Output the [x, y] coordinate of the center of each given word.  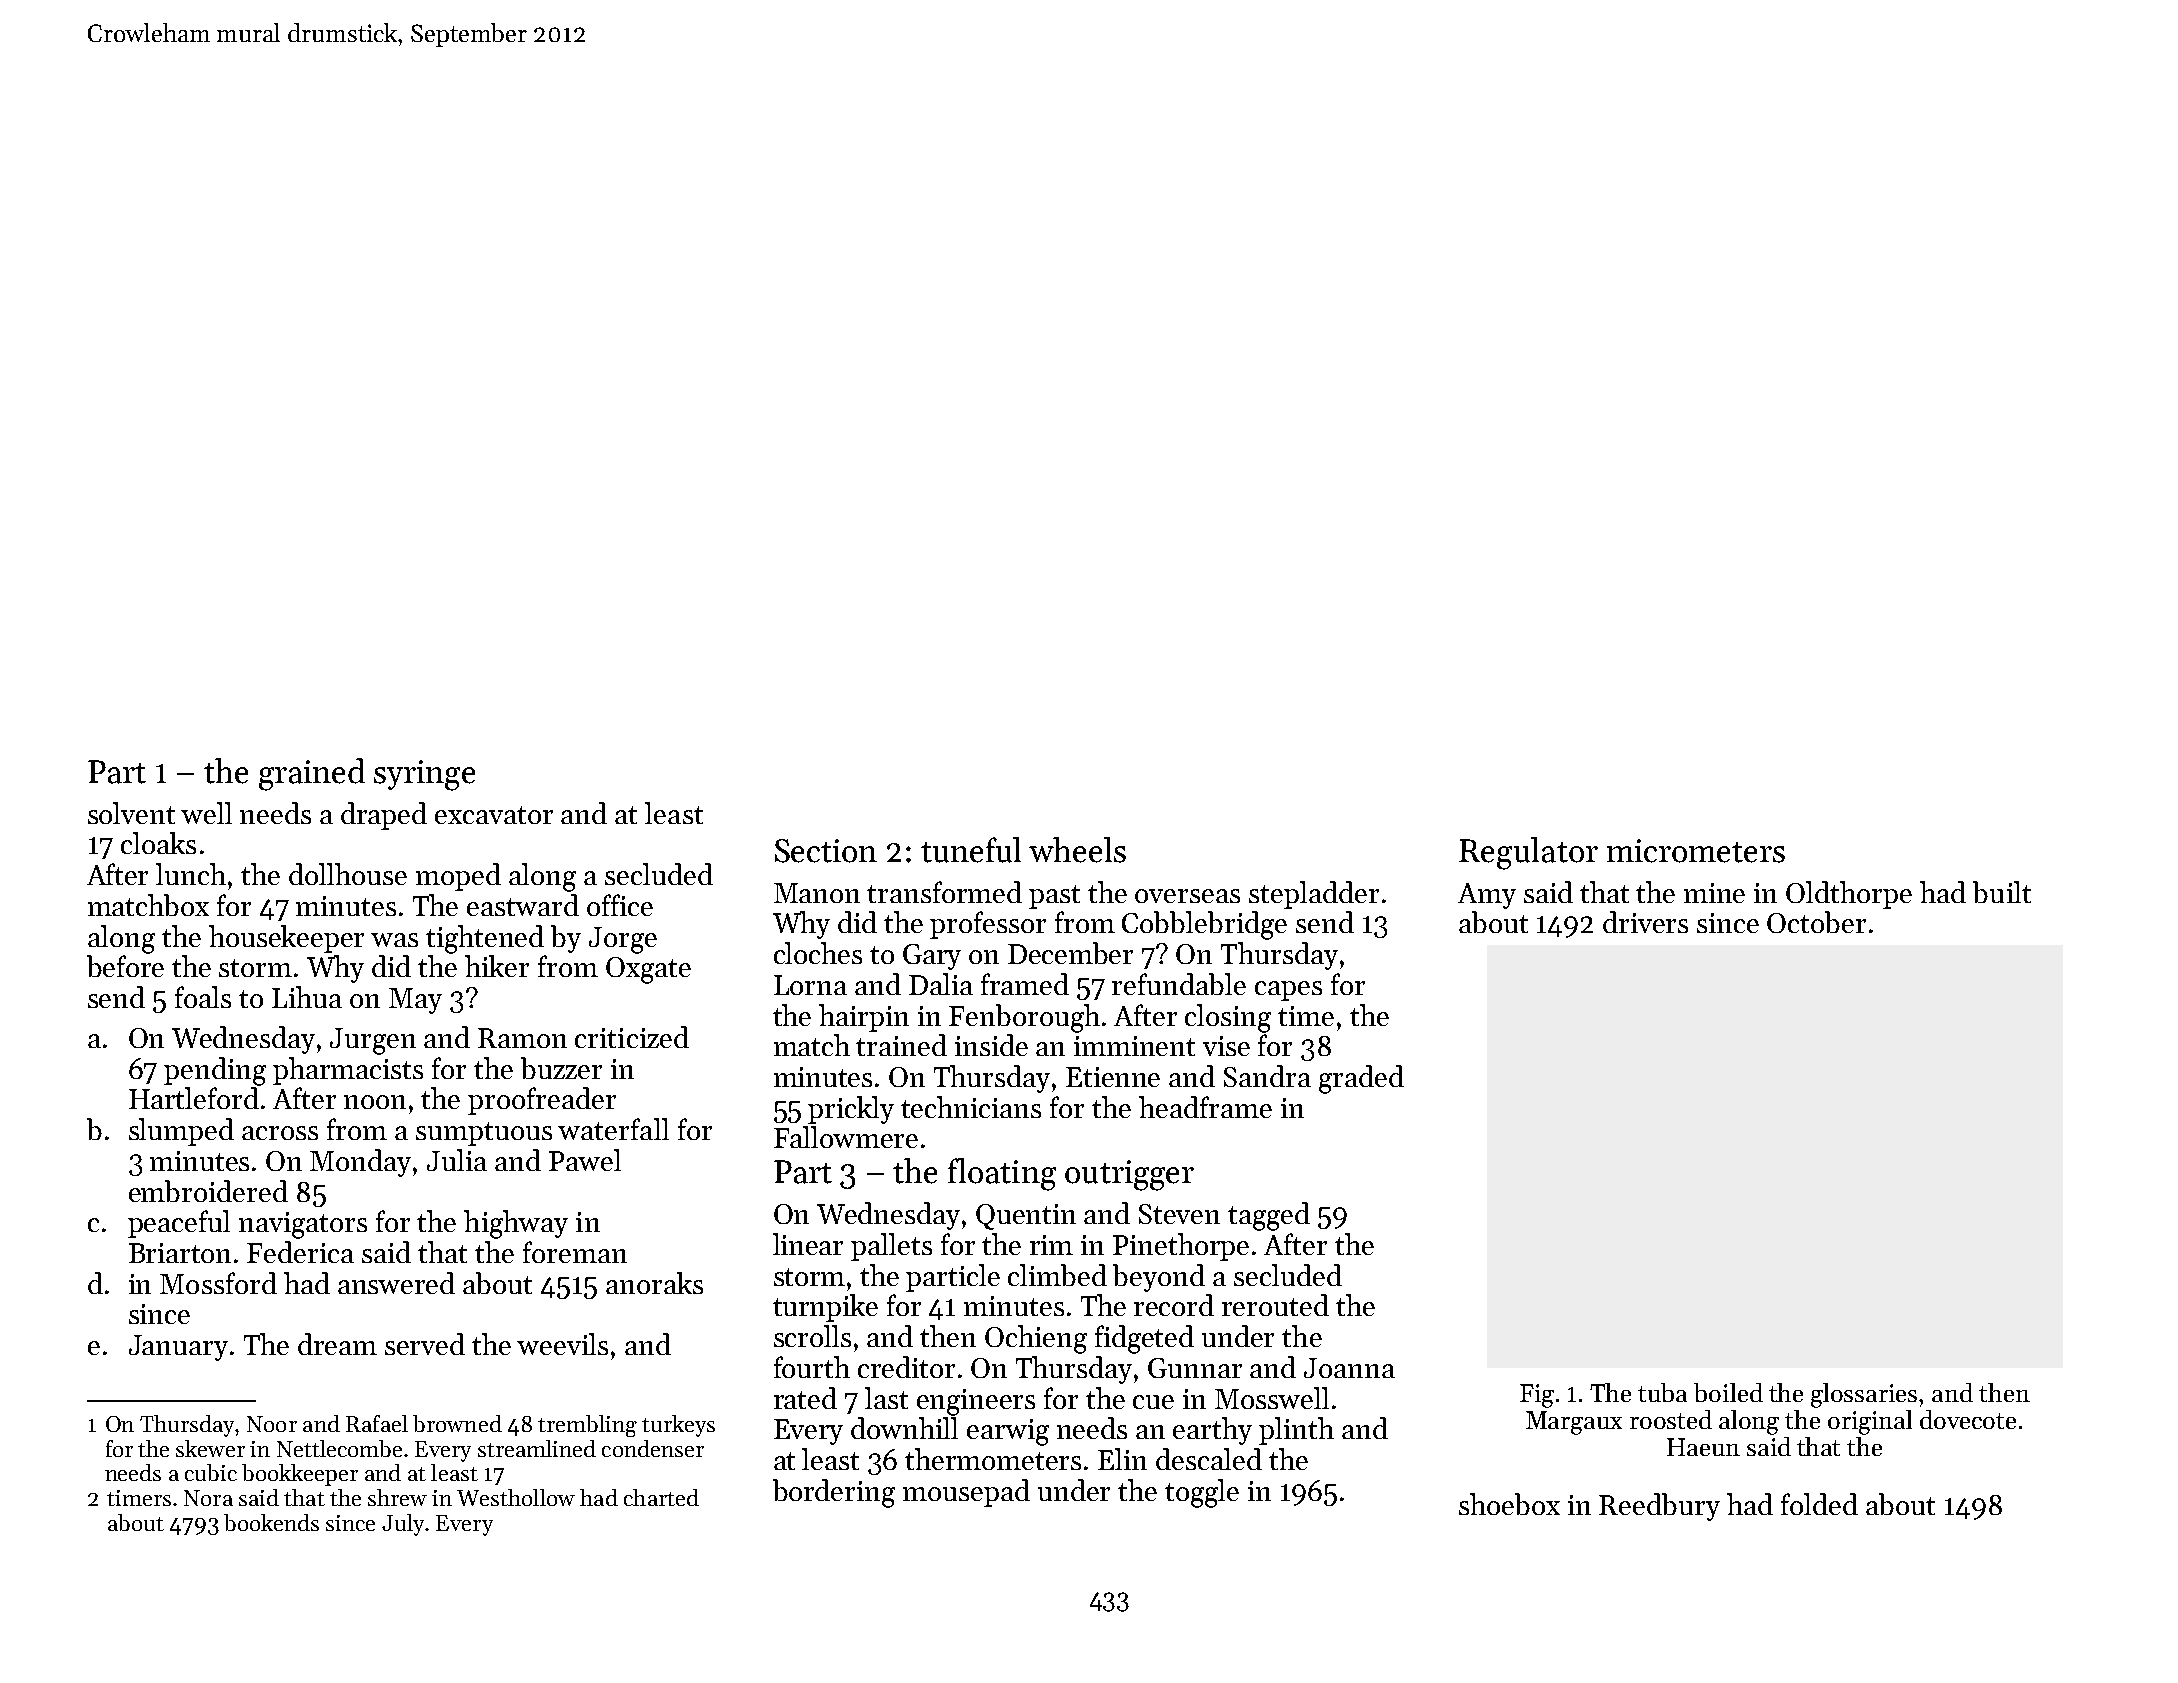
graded [1361, 1079]
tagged [1269, 1216]
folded [1819, 1504]
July [403, 1525]
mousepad [966, 1493]
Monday [360, 1163]
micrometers [1696, 851]
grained [312, 774]
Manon [817, 893]
